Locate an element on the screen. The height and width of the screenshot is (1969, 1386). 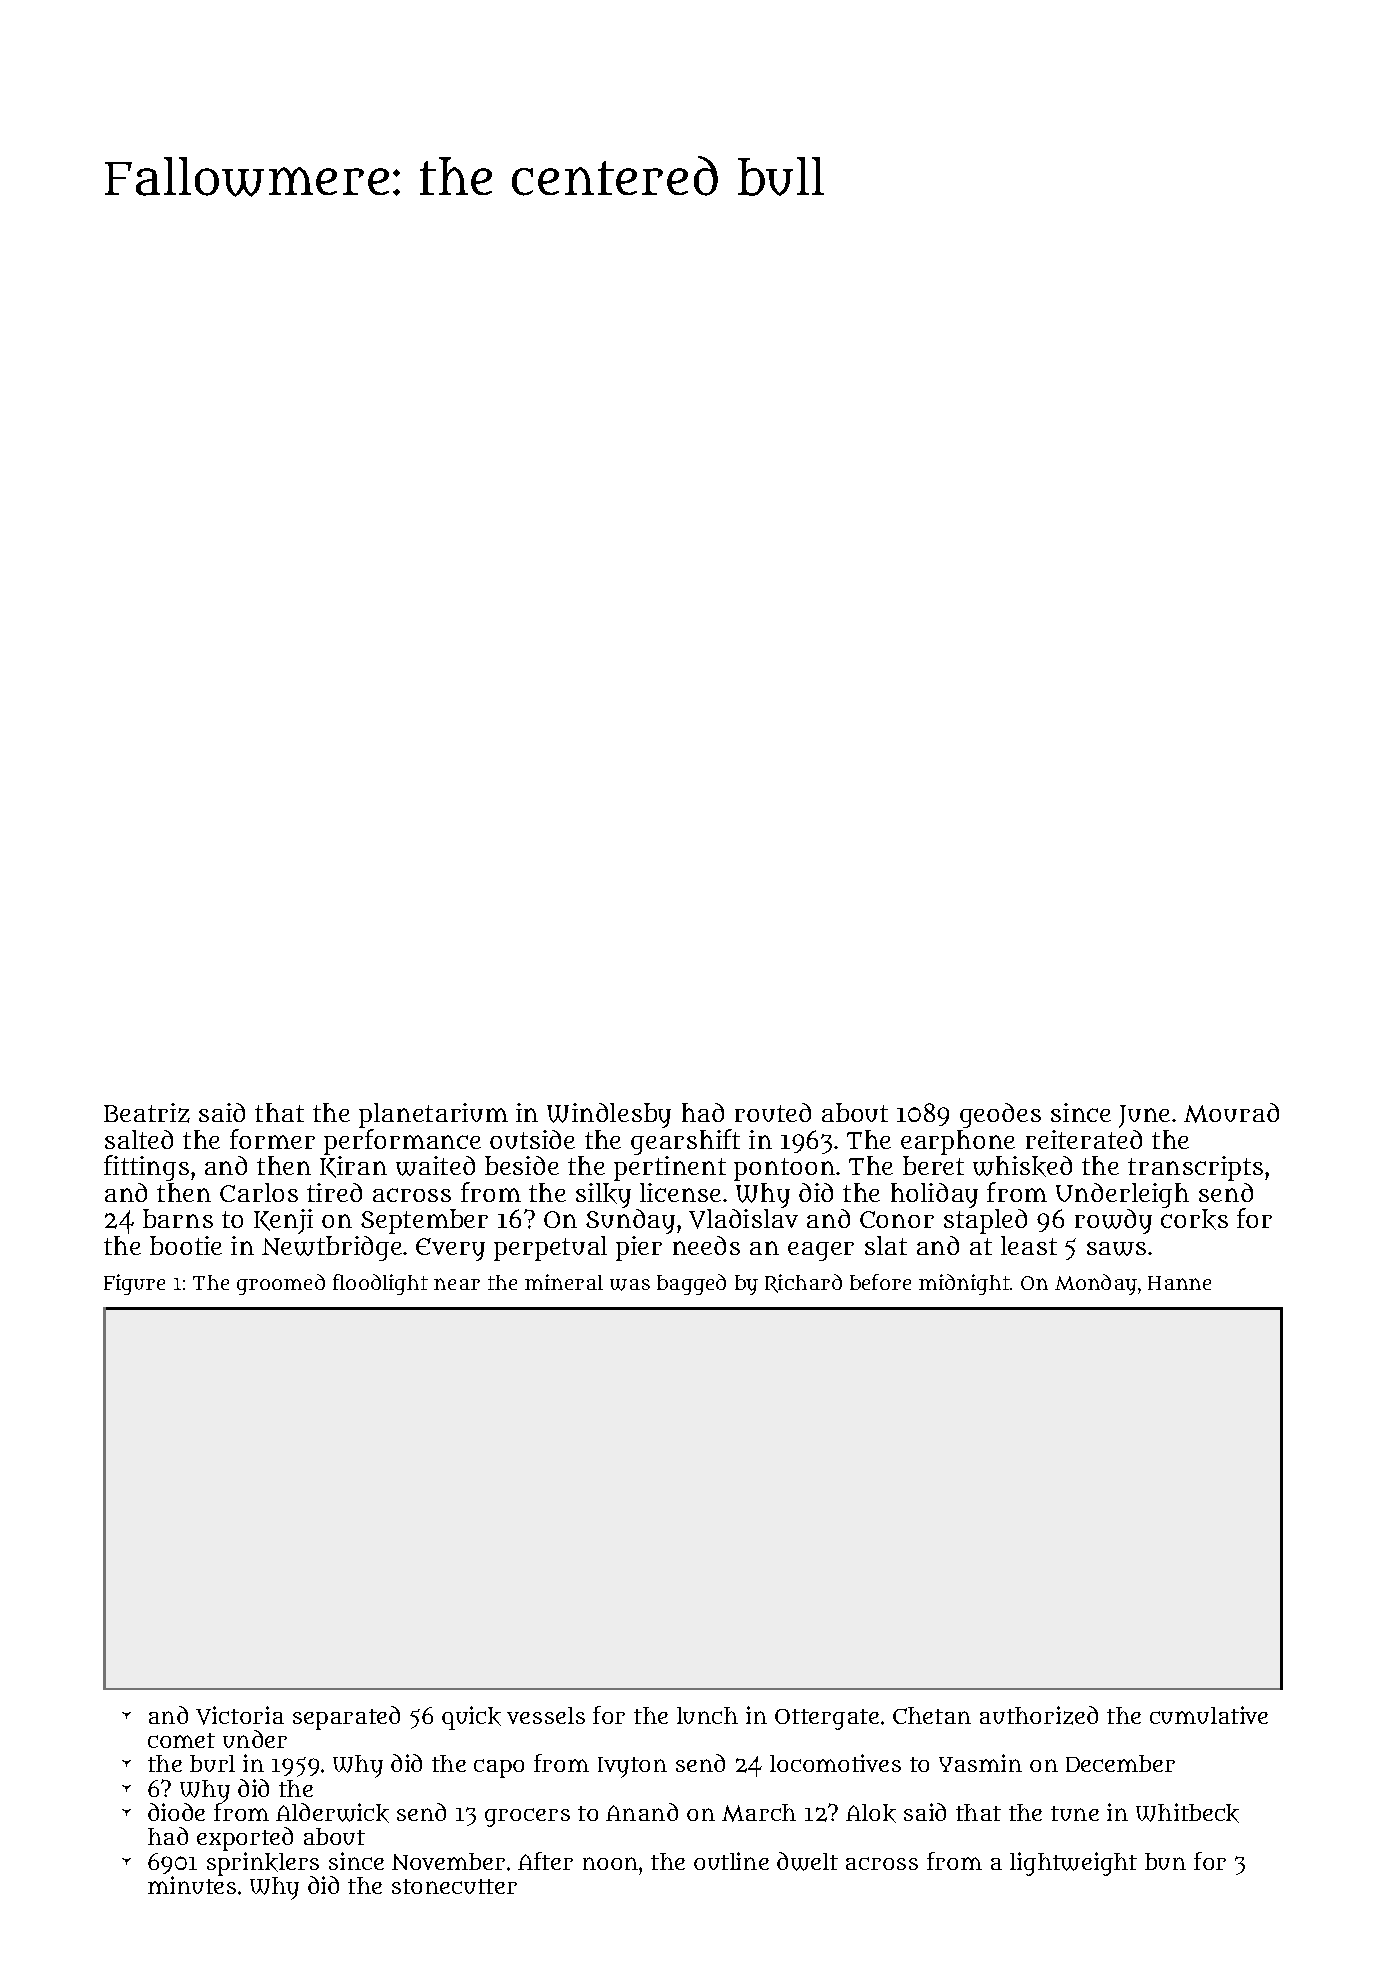
cumulative is located at coordinates (1209, 1715).
